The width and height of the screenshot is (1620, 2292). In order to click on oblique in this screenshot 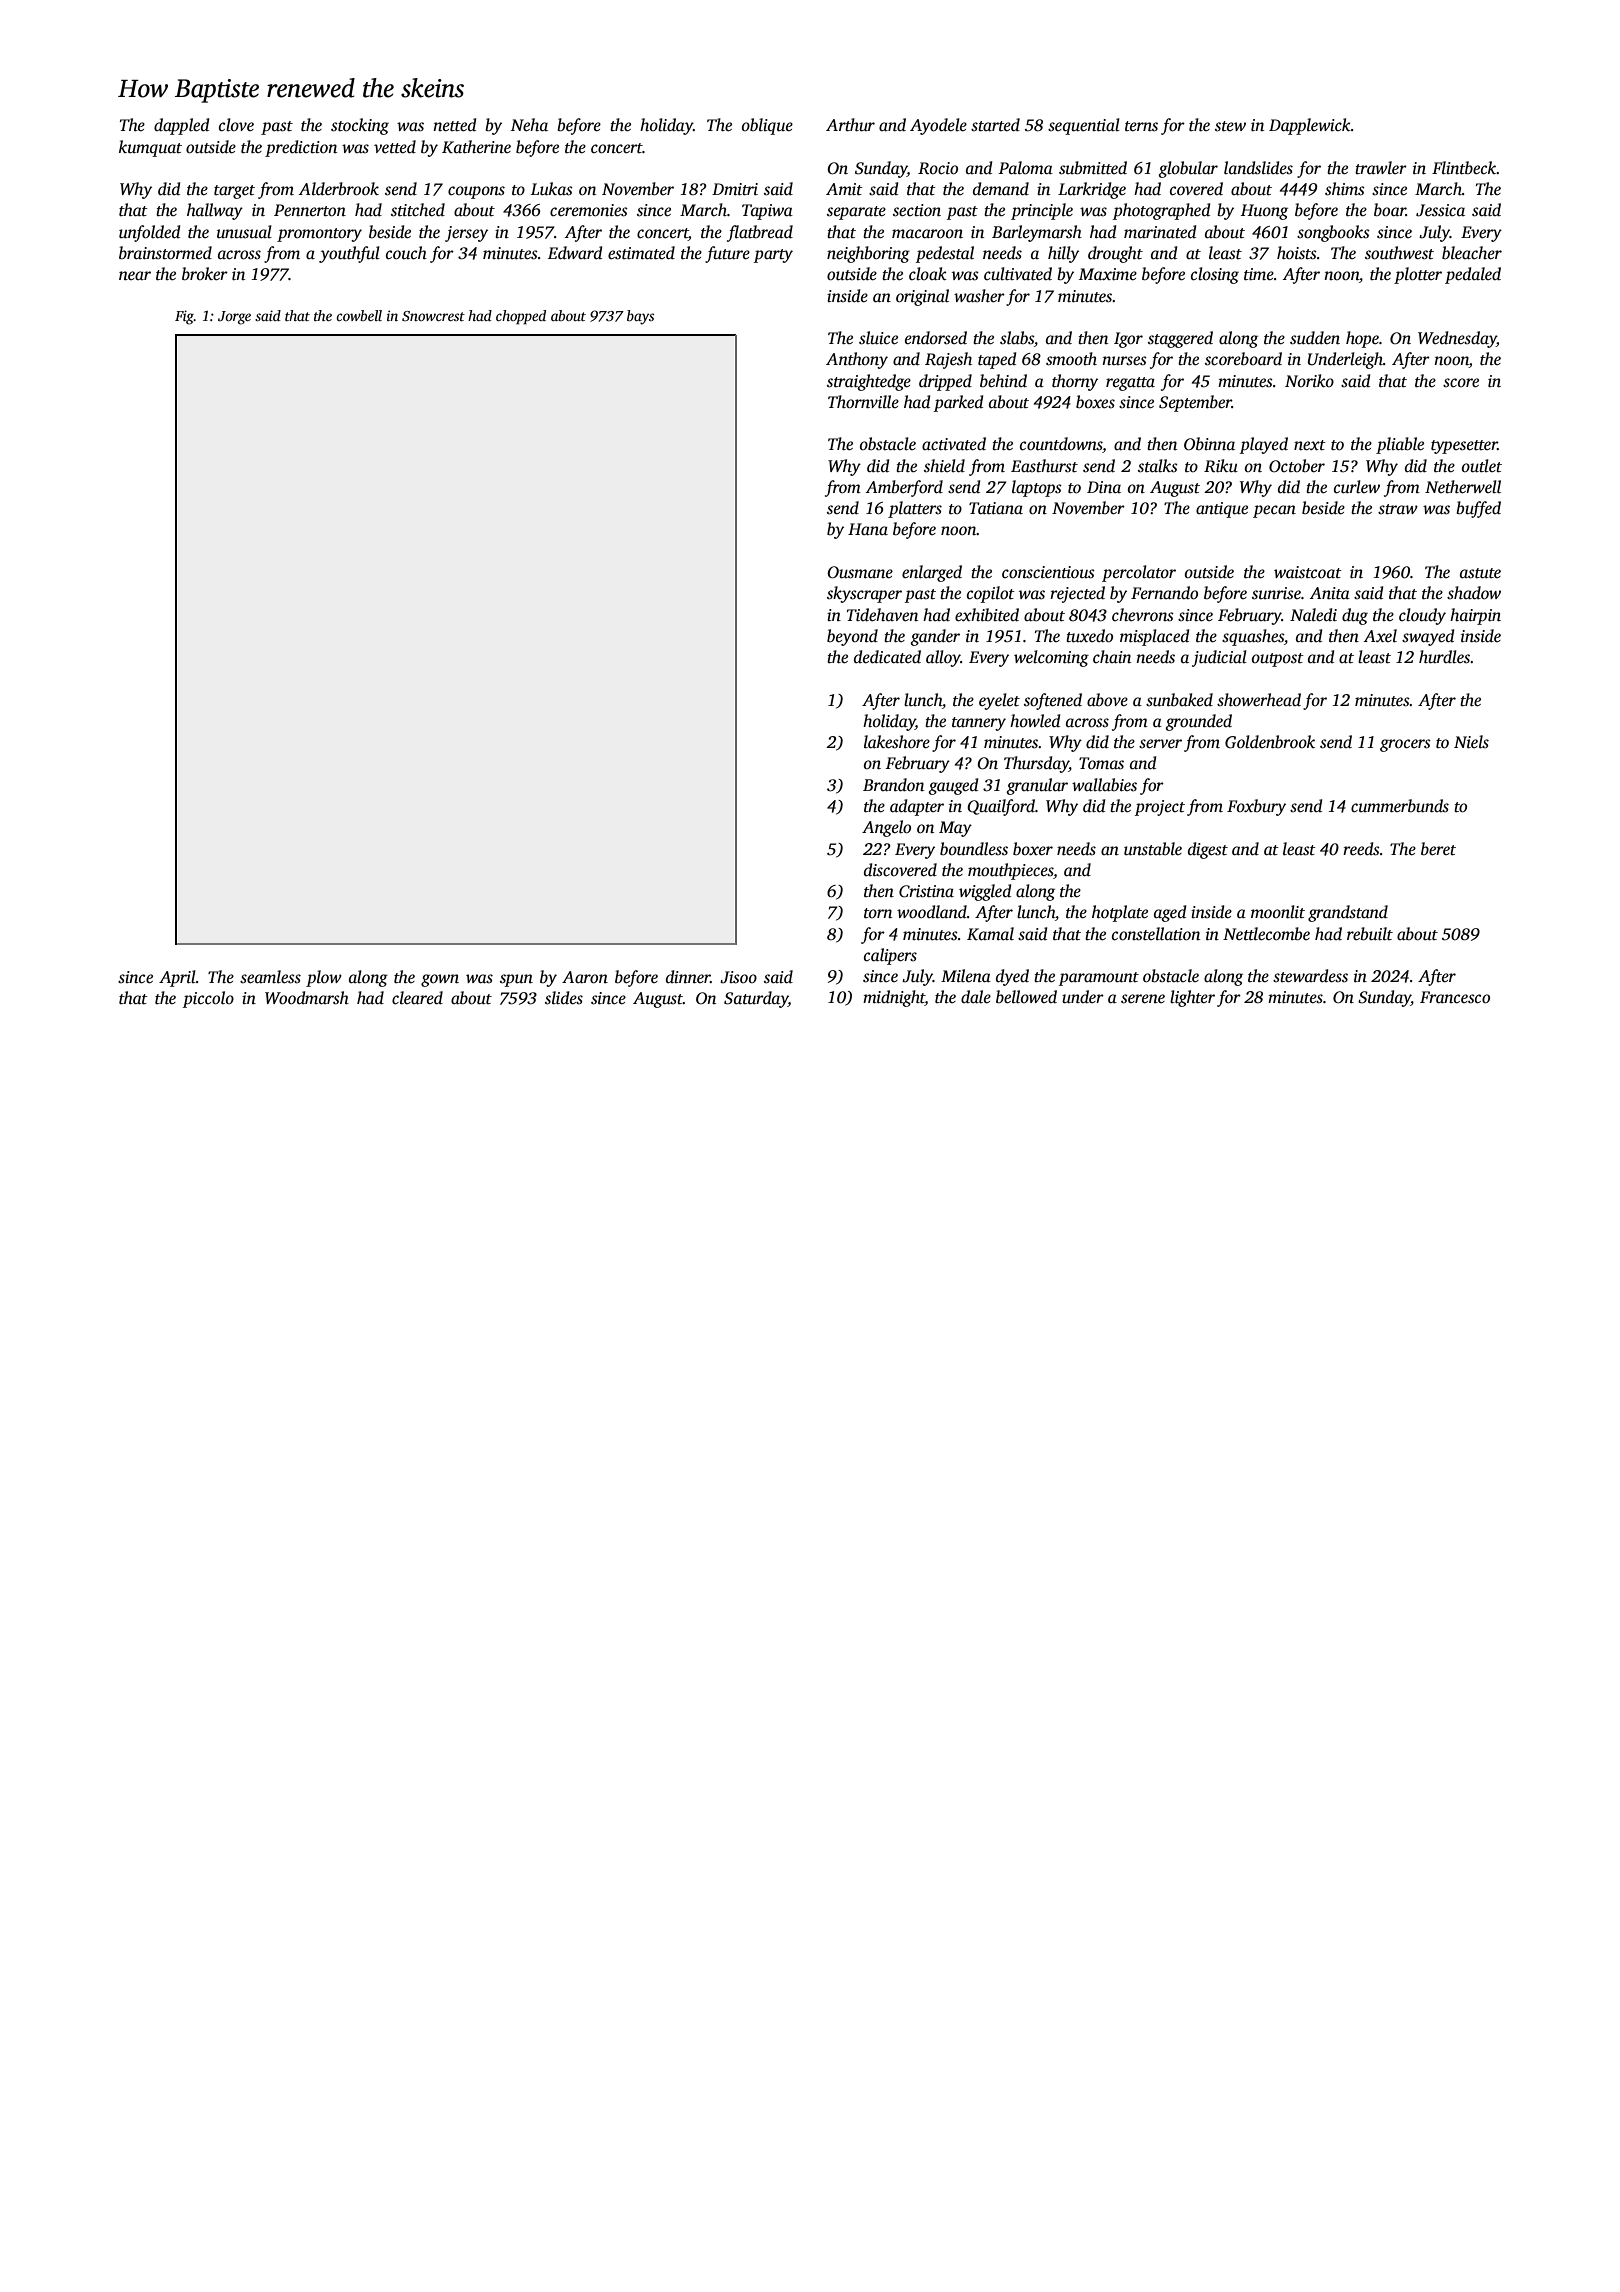, I will do `click(767, 126)`.
